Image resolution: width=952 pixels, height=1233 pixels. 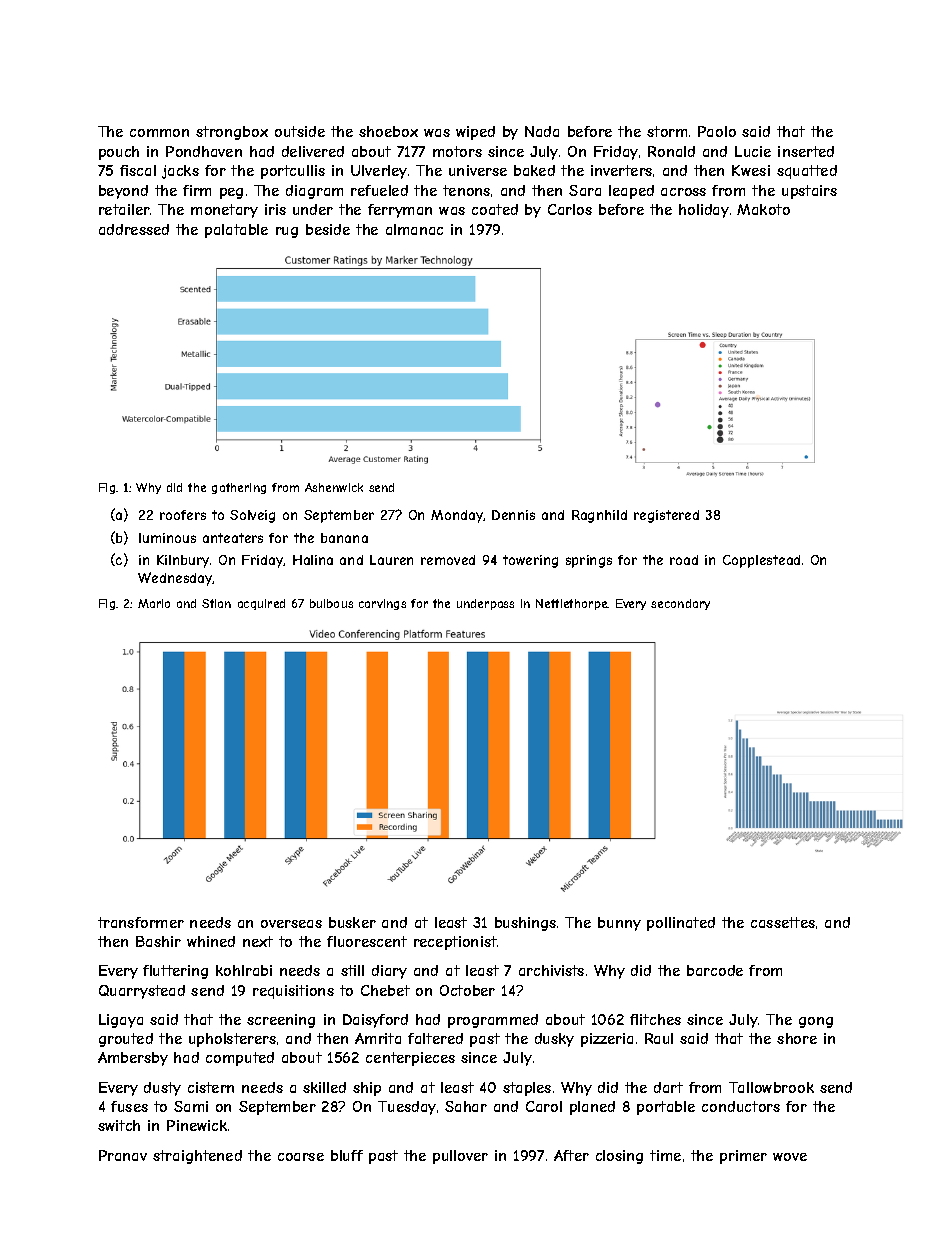 What do you see at coordinates (743, 1157) in the page?
I see `primer` at bounding box center [743, 1157].
